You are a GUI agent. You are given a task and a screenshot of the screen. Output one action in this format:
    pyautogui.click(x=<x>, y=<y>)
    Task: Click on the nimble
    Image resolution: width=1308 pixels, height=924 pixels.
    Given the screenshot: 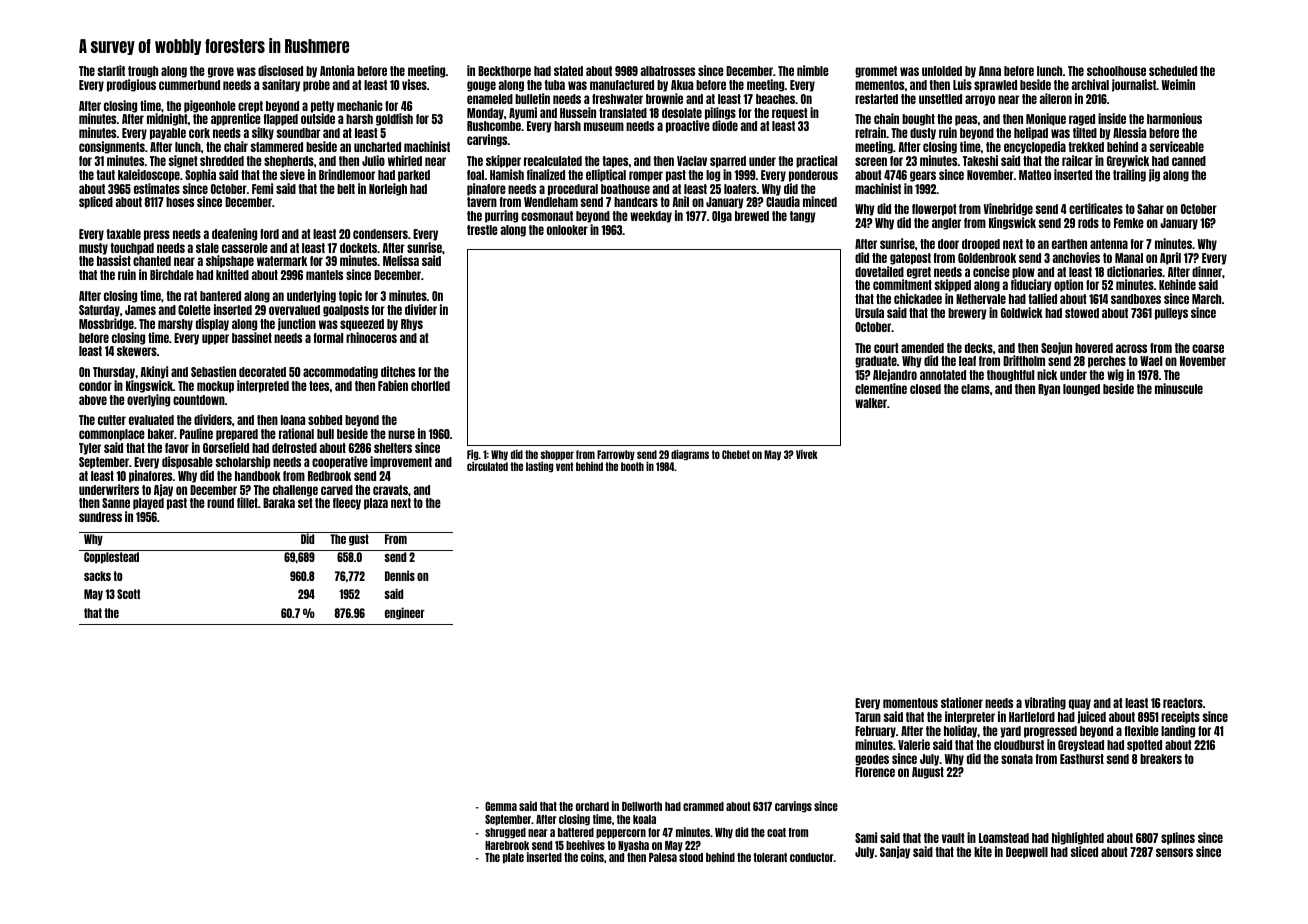 What is the action you would take?
    pyautogui.click(x=813, y=70)
